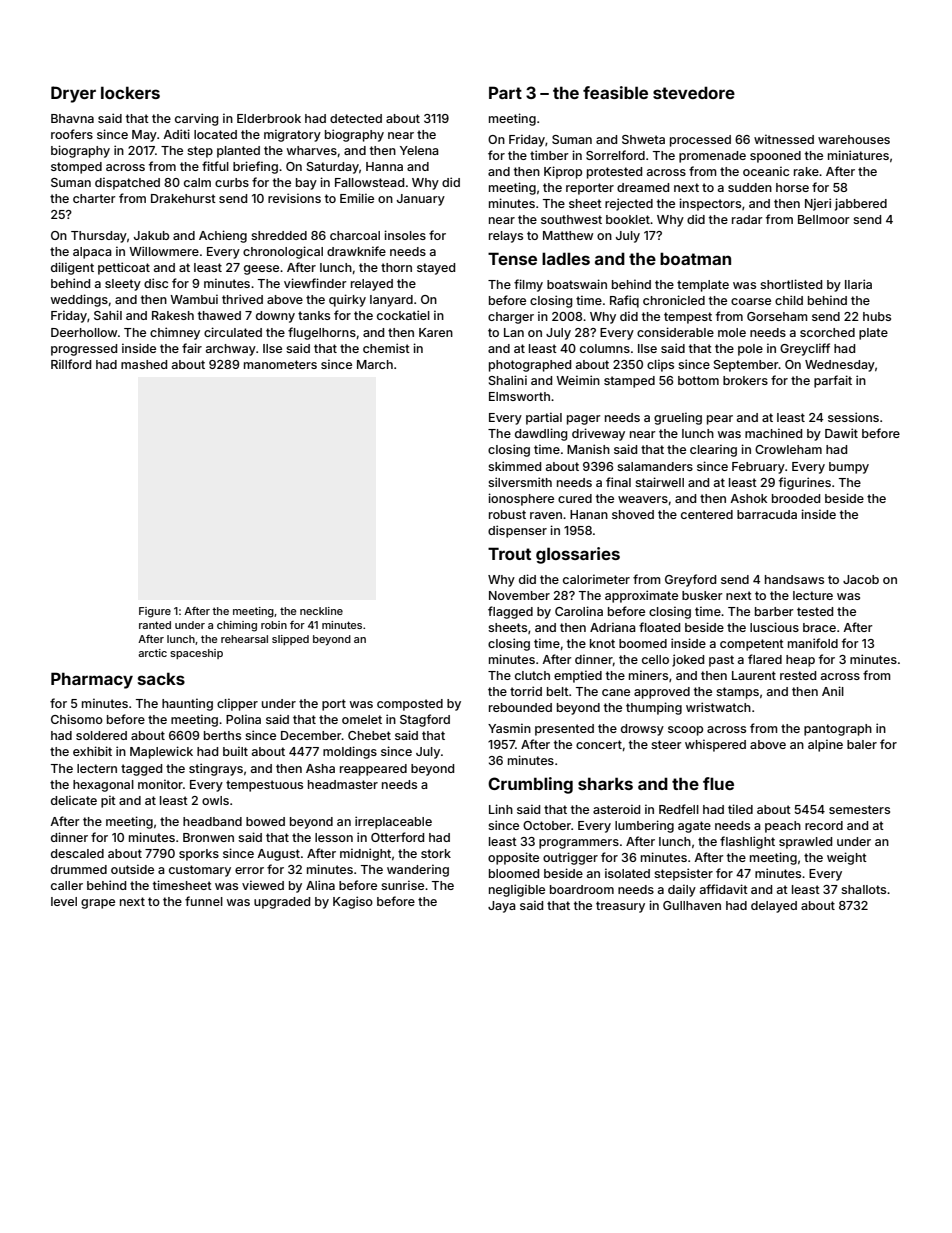 Image resolution: width=952 pixels, height=1233 pixels. Describe the element at coordinates (141, 770) in the page. I see `tagged` at that location.
